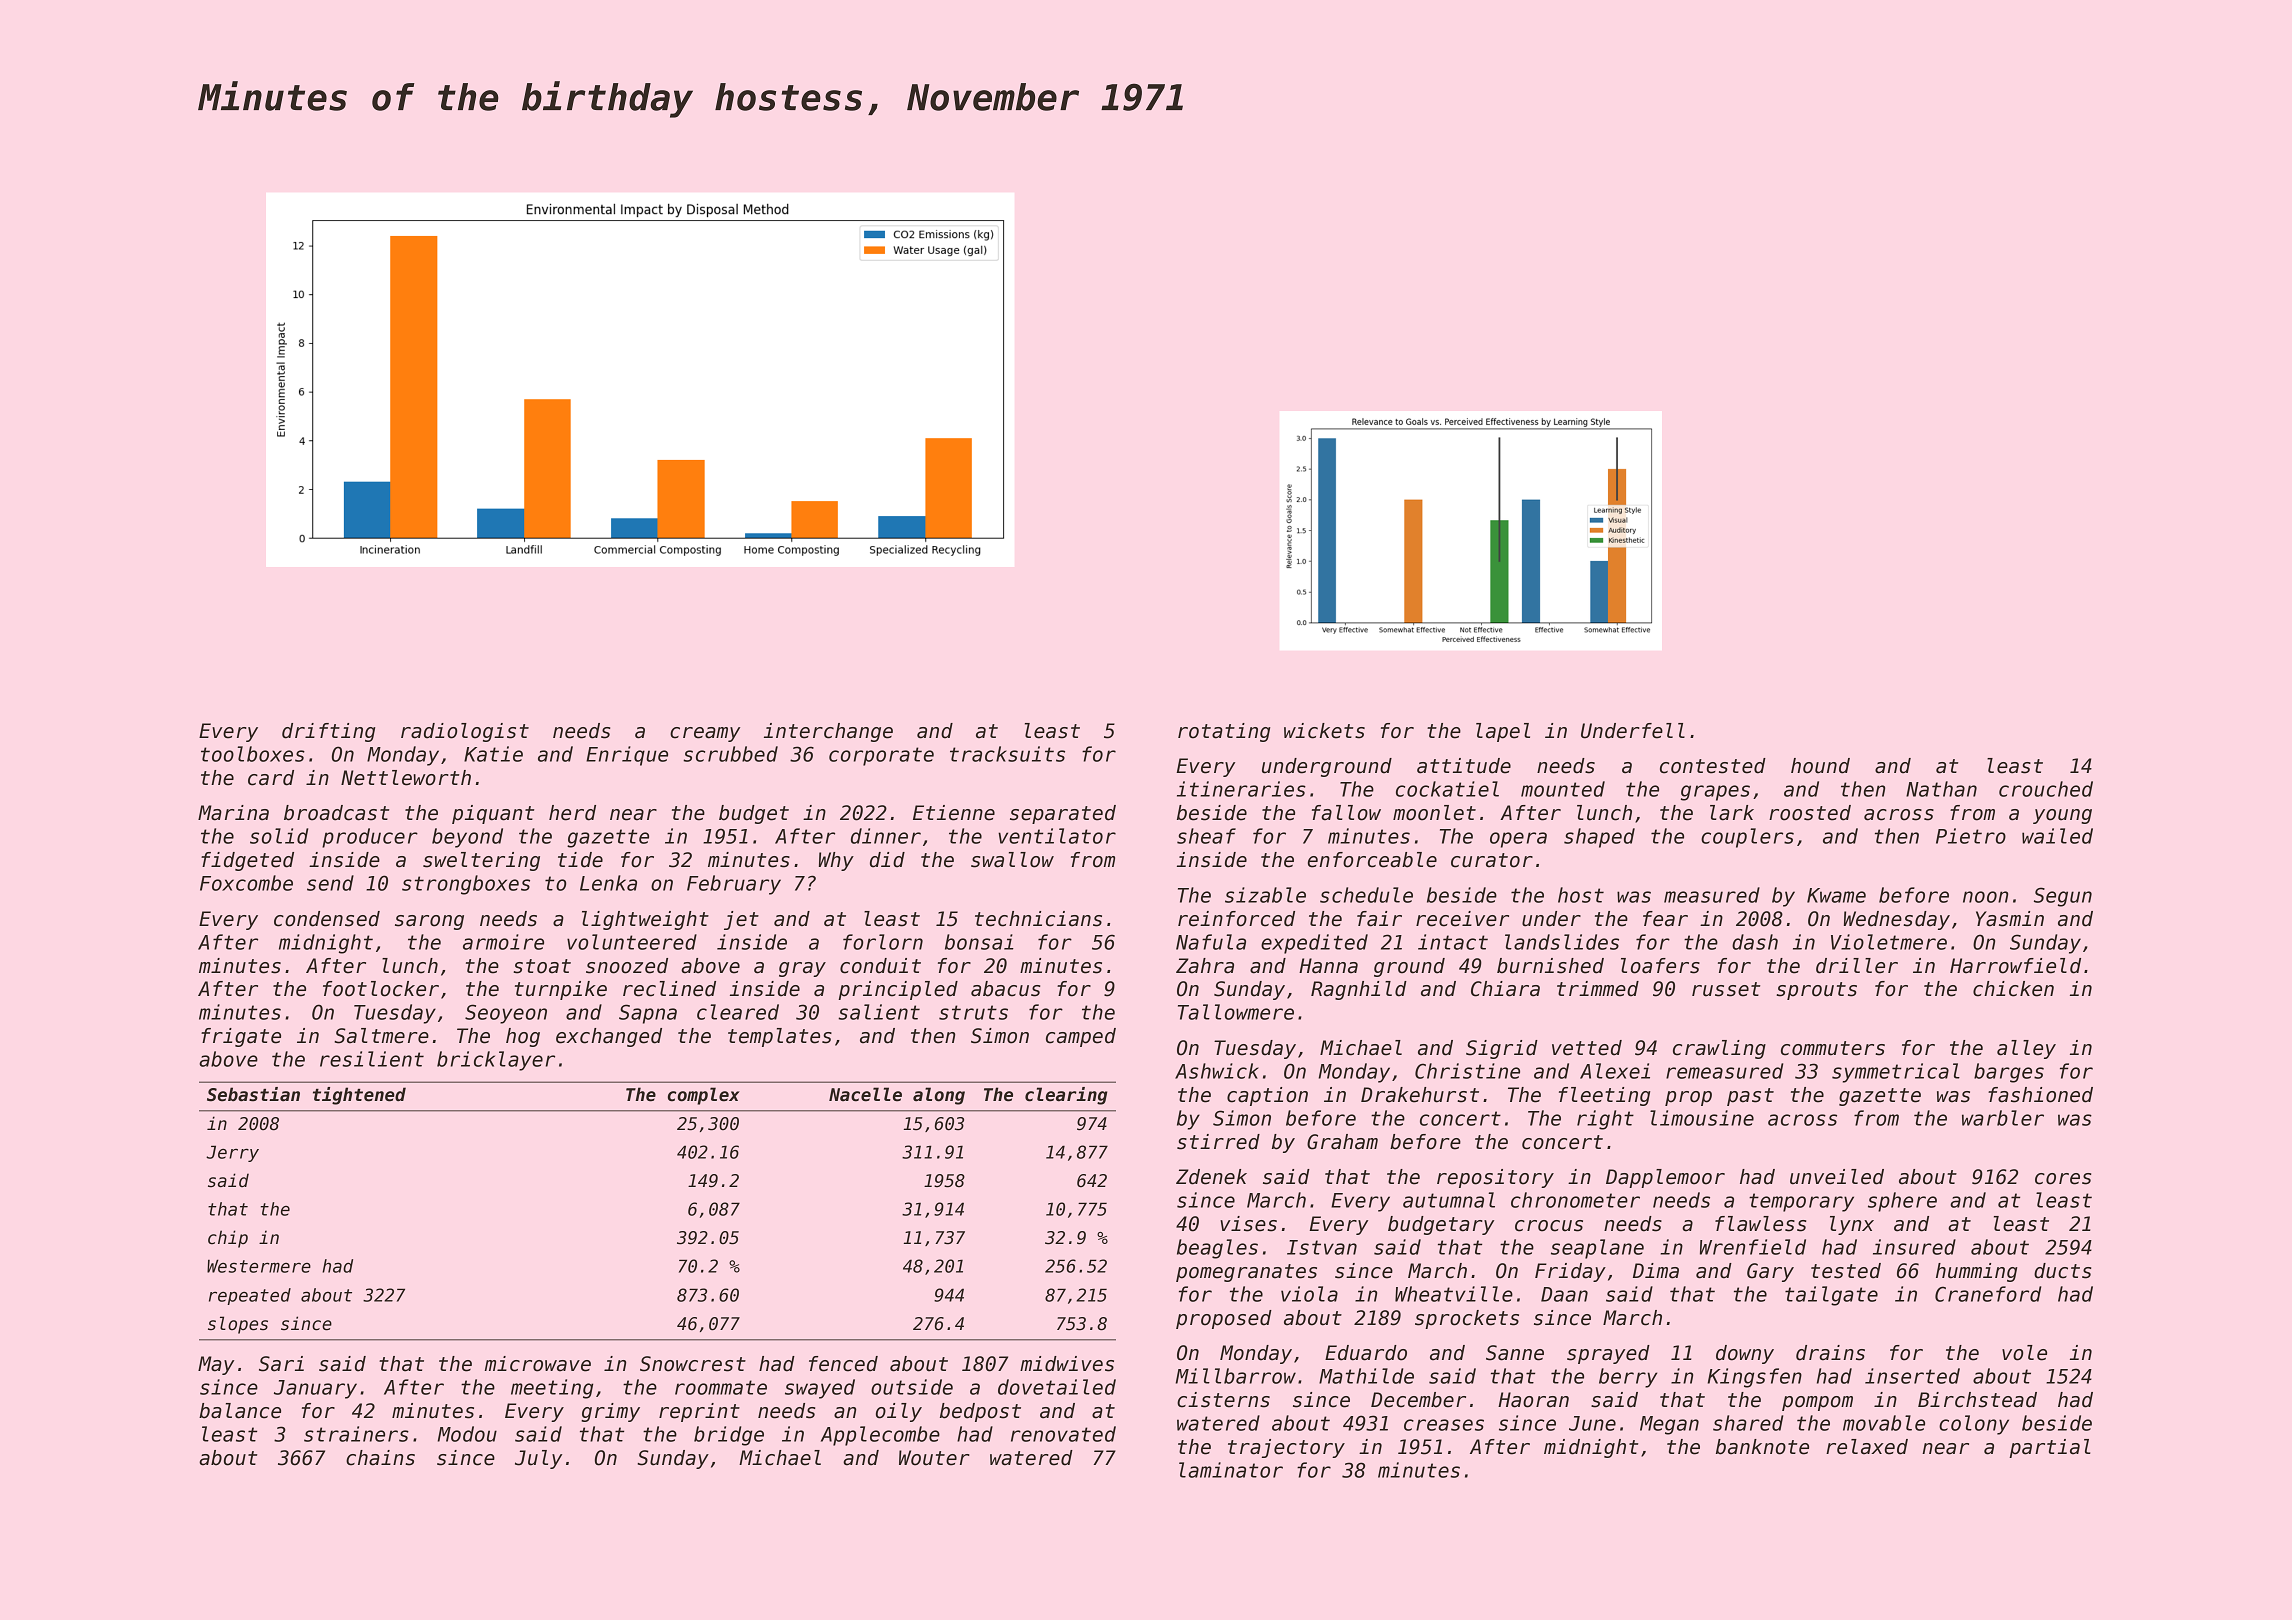 This screenshot has height=1620, width=2292. I want to click on noon, so click(1985, 897).
